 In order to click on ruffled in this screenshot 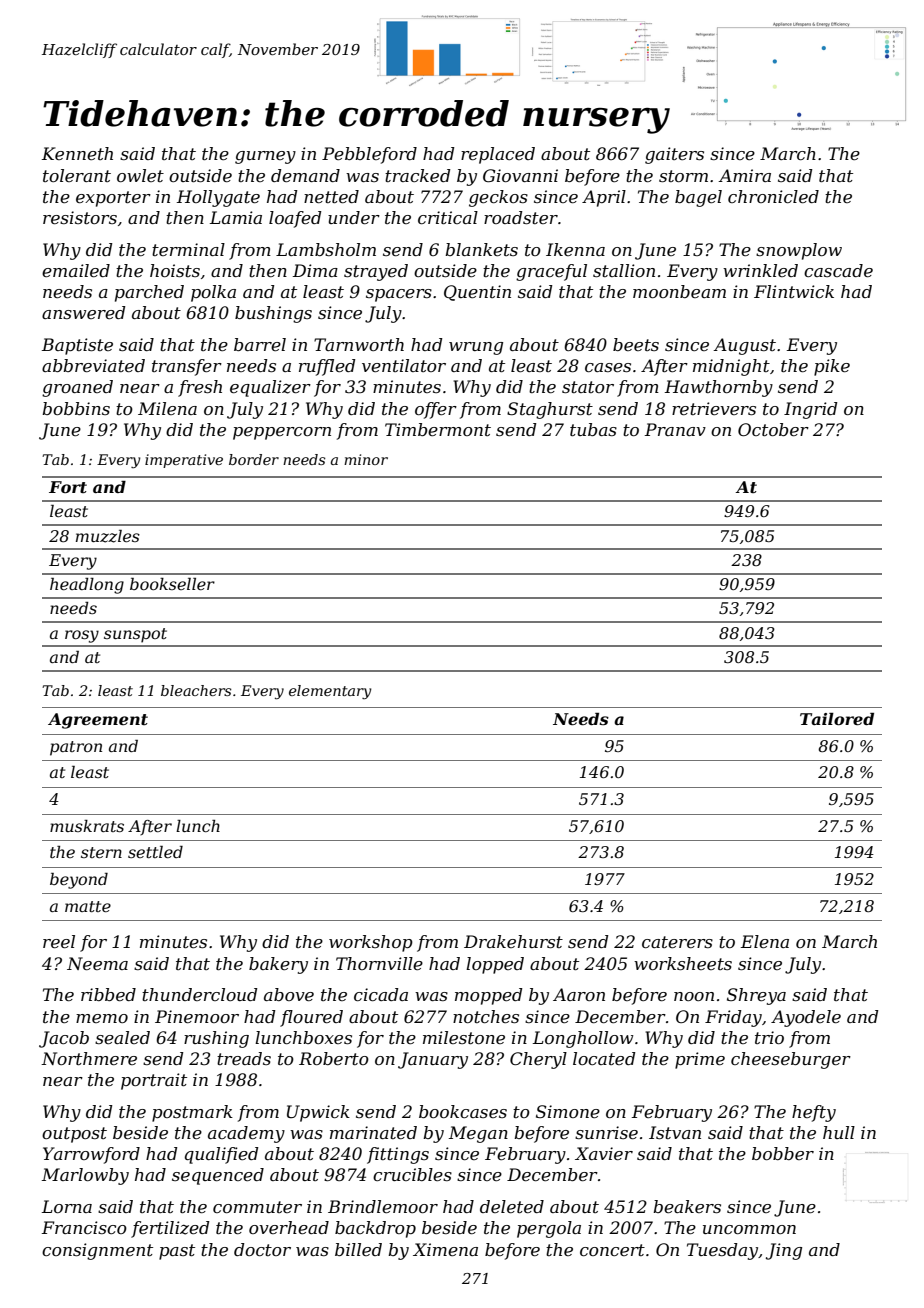, I will do `click(327, 367)`.
